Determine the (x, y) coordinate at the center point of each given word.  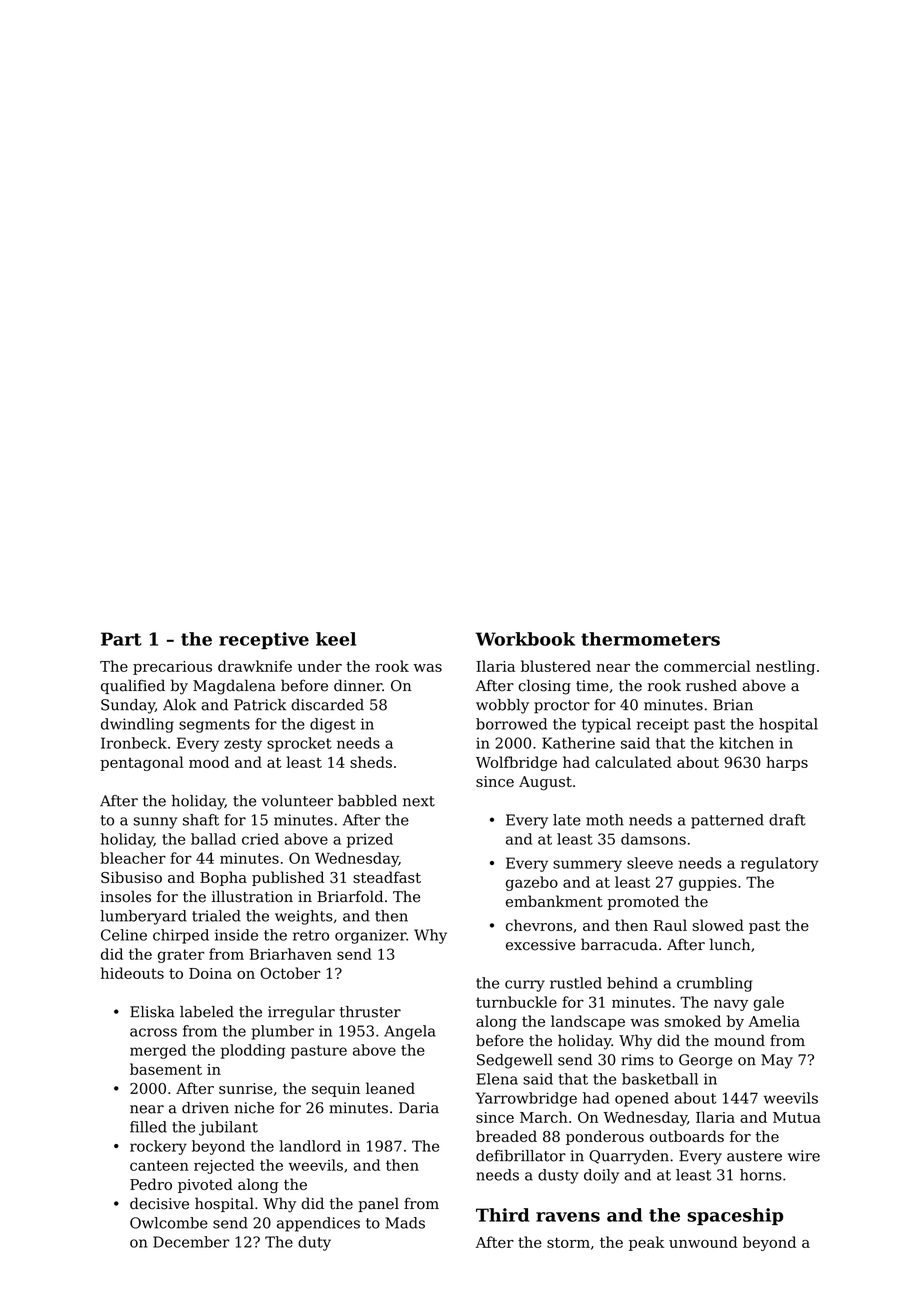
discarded (327, 705)
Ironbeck (134, 743)
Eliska (152, 1012)
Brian (733, 705)
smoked (692, 1021)
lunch (730, 944)
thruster (370, 1012)
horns (761, 1175)
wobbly (502, 706)
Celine (124, 935)
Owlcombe (169, 1223)
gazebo (532, 883)
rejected (224, 1166)
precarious (172, 668)
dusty (558, 1176)
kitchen (746, 743)
